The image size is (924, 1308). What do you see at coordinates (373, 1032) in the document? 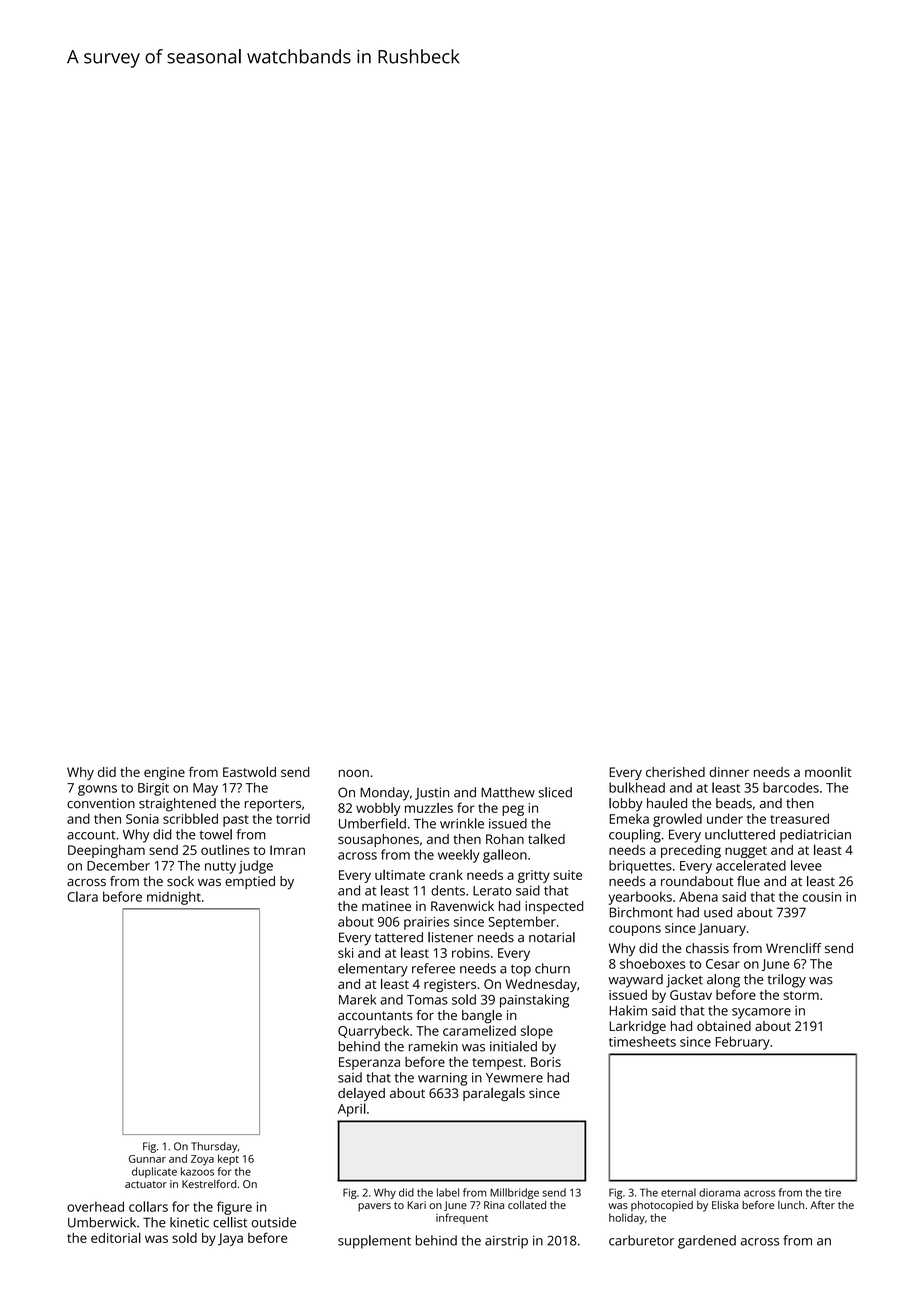
I see `Quarrybeck` at bounding box center [373, 1032].
